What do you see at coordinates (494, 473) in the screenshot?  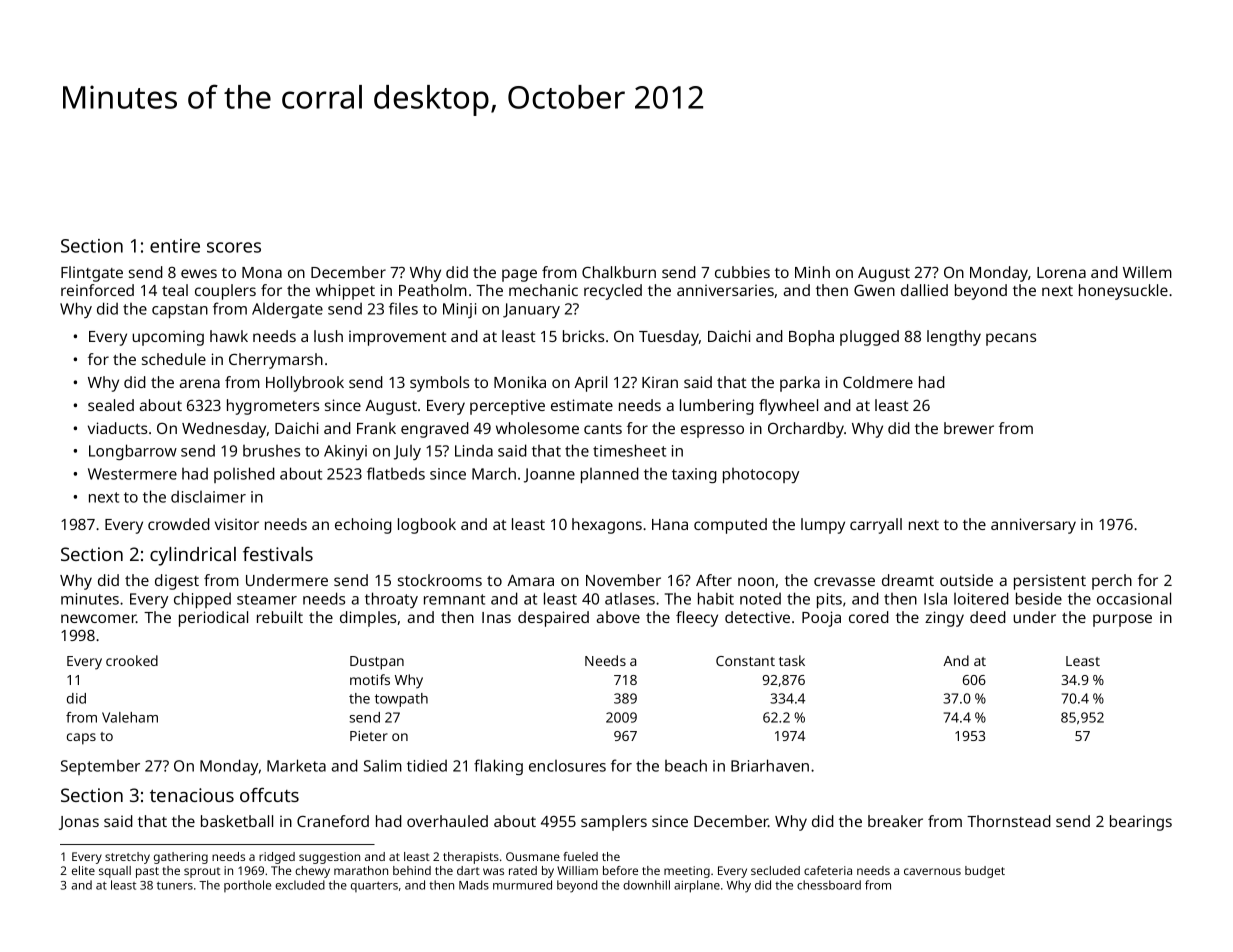 I see `March` at bounding box center [494, 473].
